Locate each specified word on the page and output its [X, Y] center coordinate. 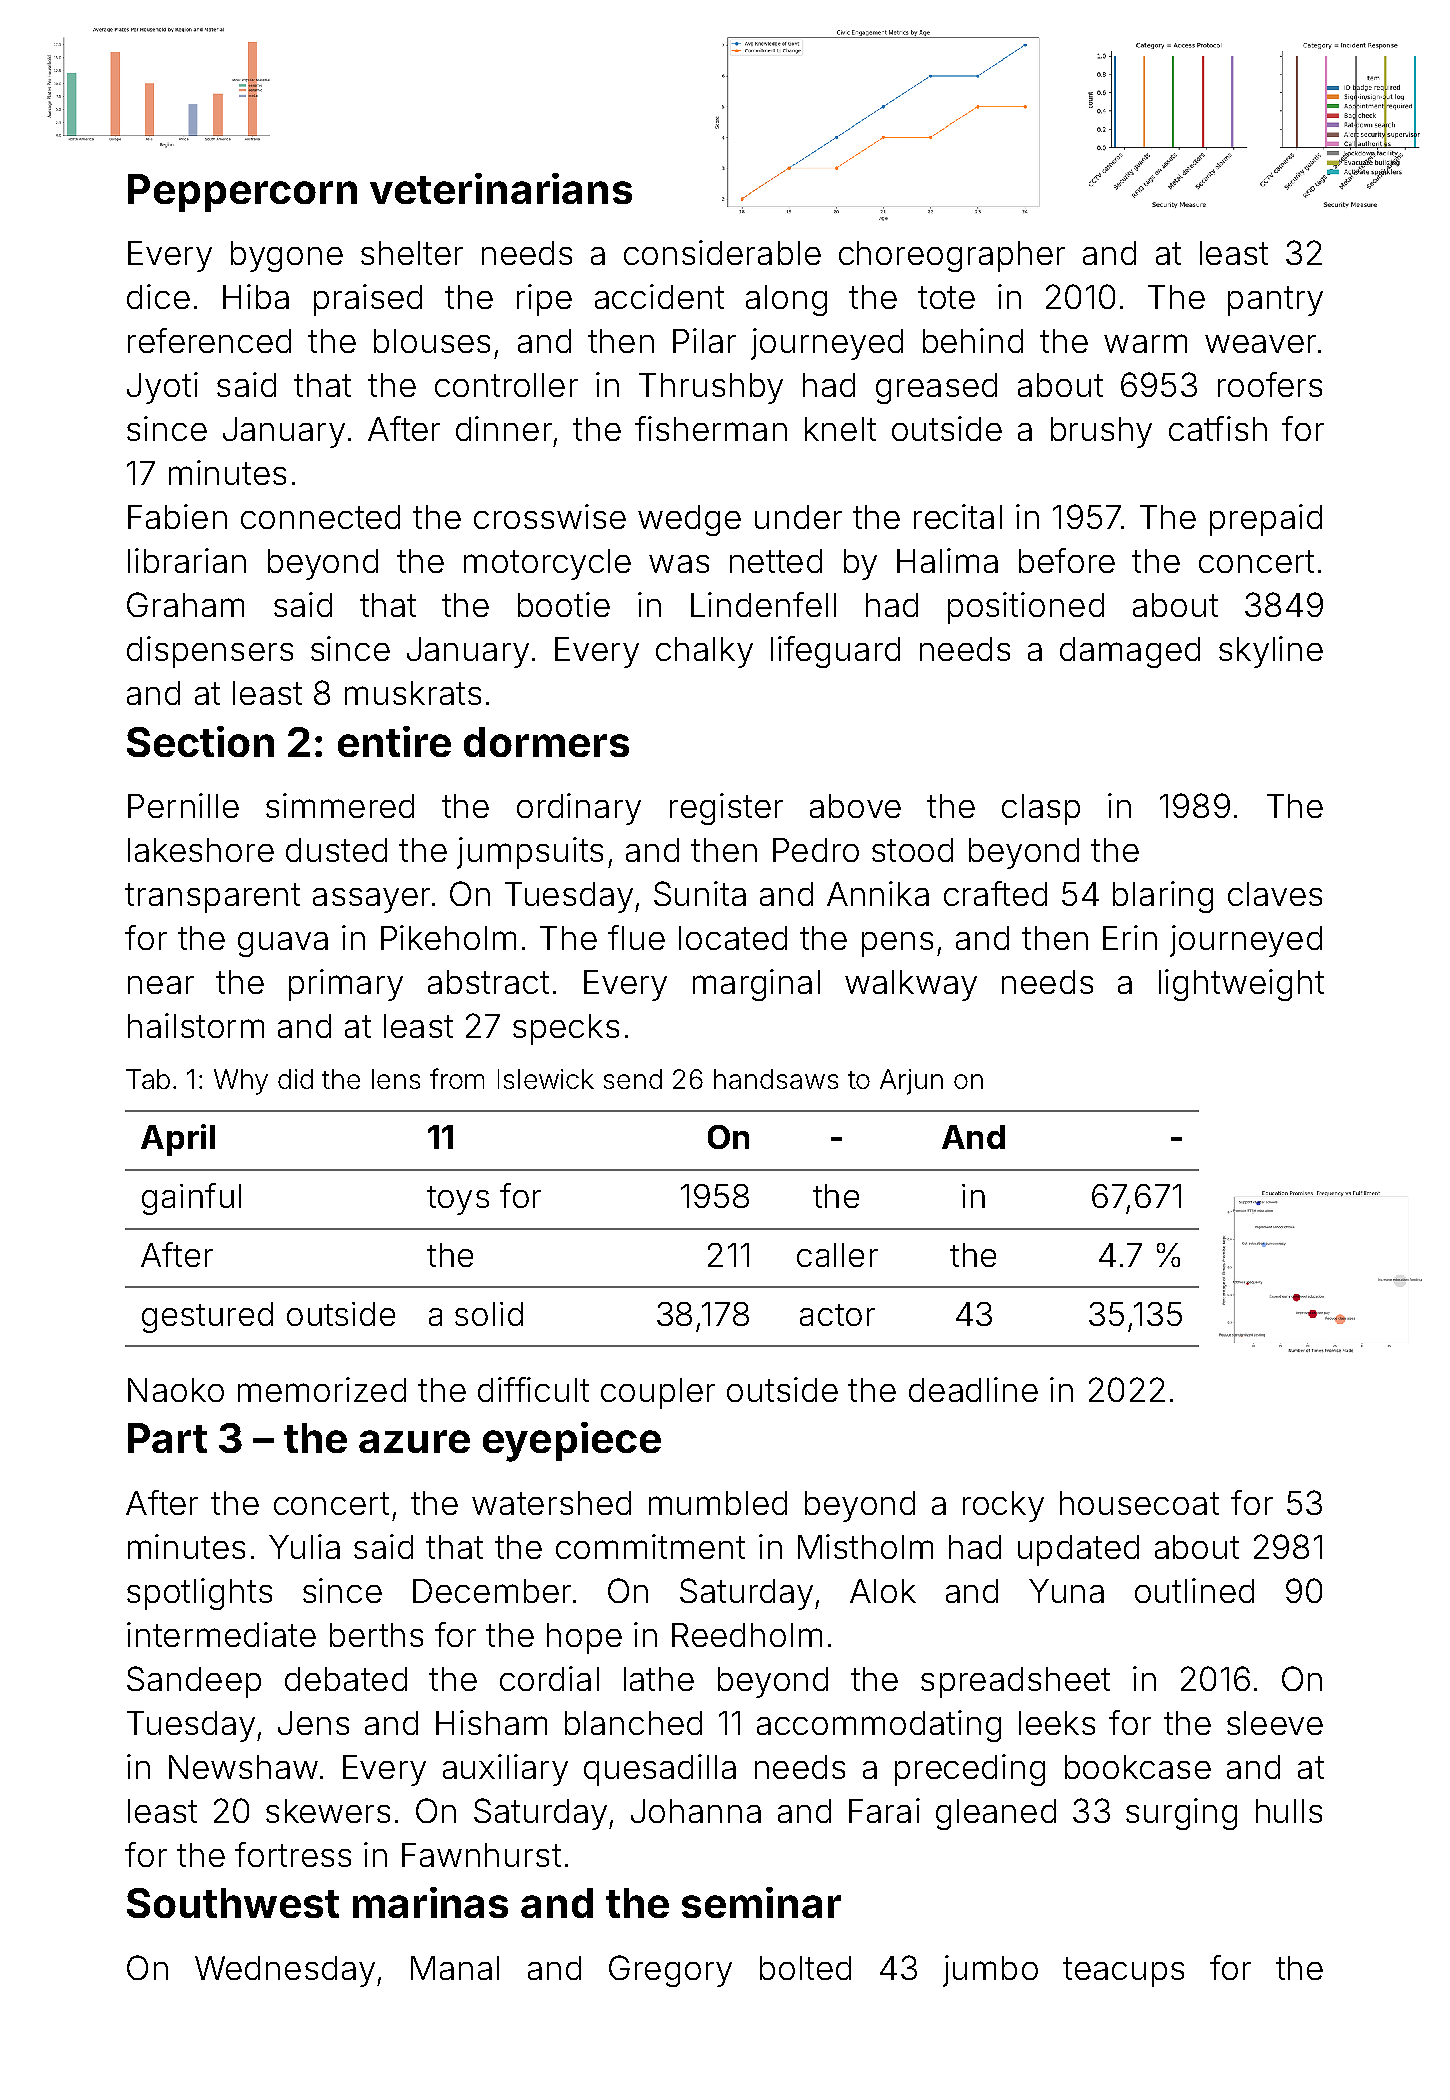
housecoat [1139, 1503]
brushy [1101, 432]
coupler [658, 1393]
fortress [293, 1854]
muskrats [413, 693]
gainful [191, 1199]
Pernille [183, 805]
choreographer [952, 256]
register [726, 809]
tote [946, 297]
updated [1078, 1550]
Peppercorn [242, 193]
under [798, 517]
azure [414, 1441]
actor [837, 1315]
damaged [1130, 652]
